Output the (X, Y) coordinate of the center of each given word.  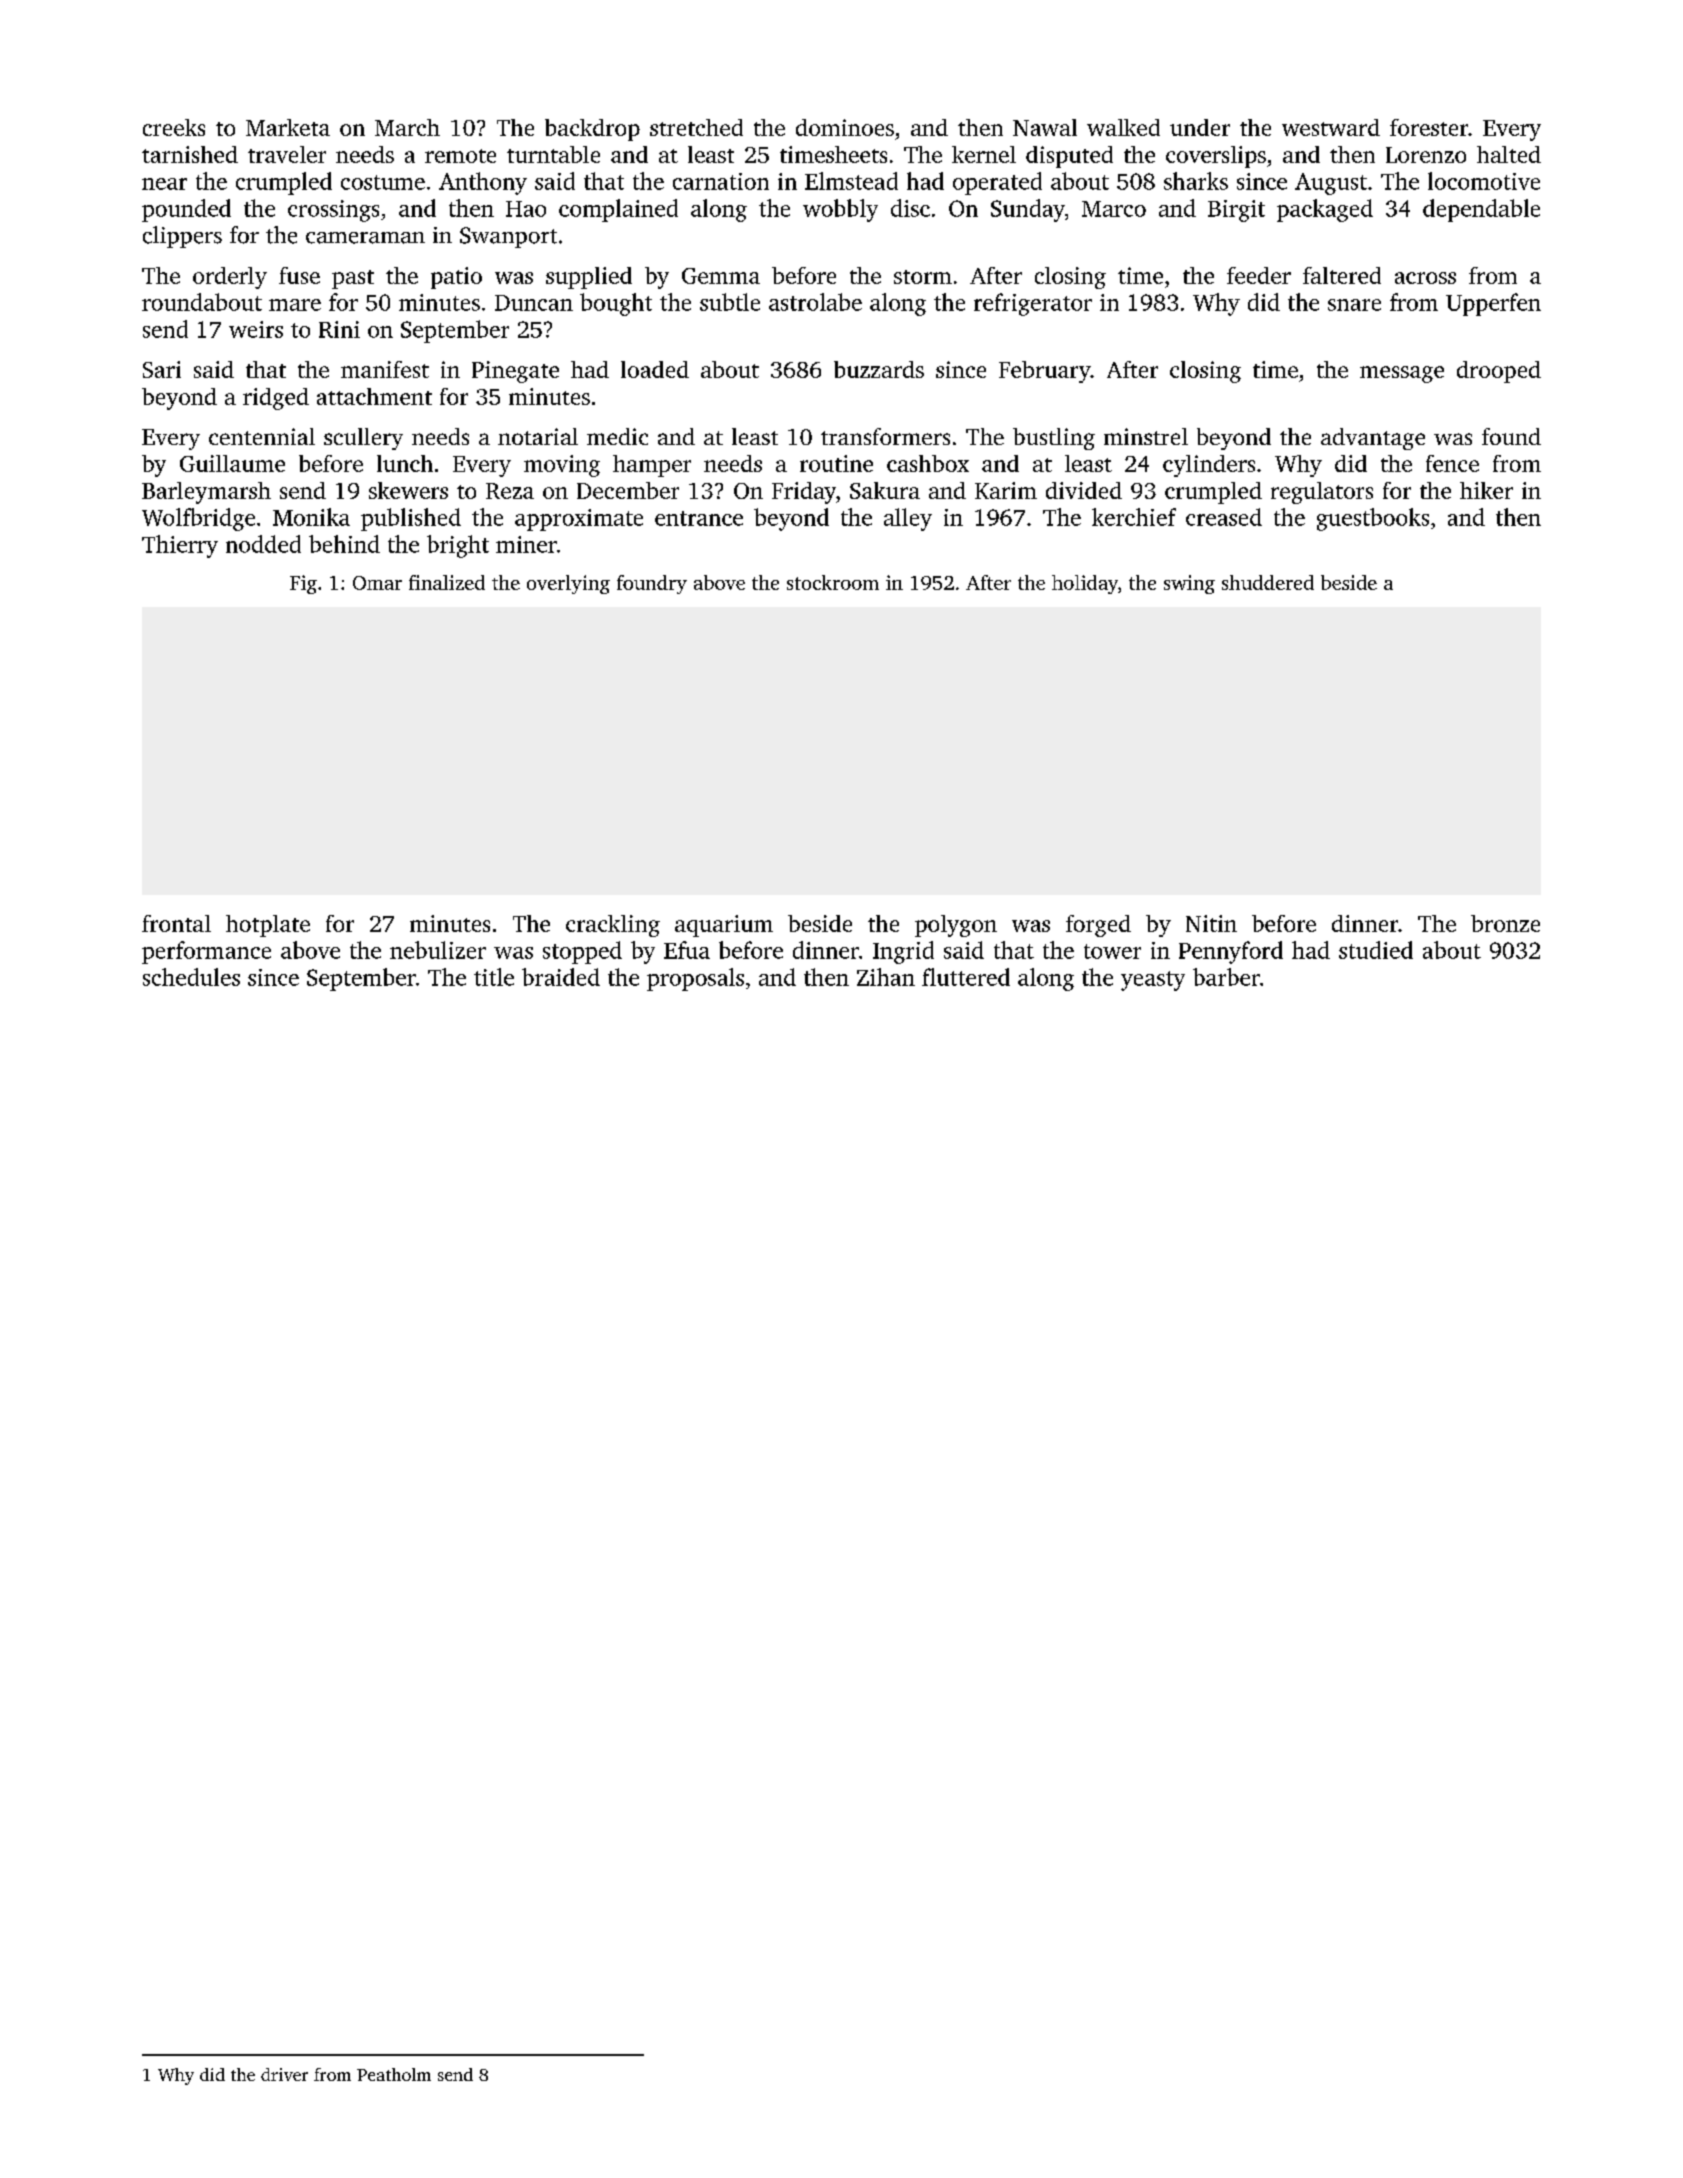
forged (1098, 926)
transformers (885, 436)
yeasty (1153, 981)
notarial (538, 436)
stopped (582, 952)
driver (284, 2074)
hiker (1486, 490)
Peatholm (394, 2074)
